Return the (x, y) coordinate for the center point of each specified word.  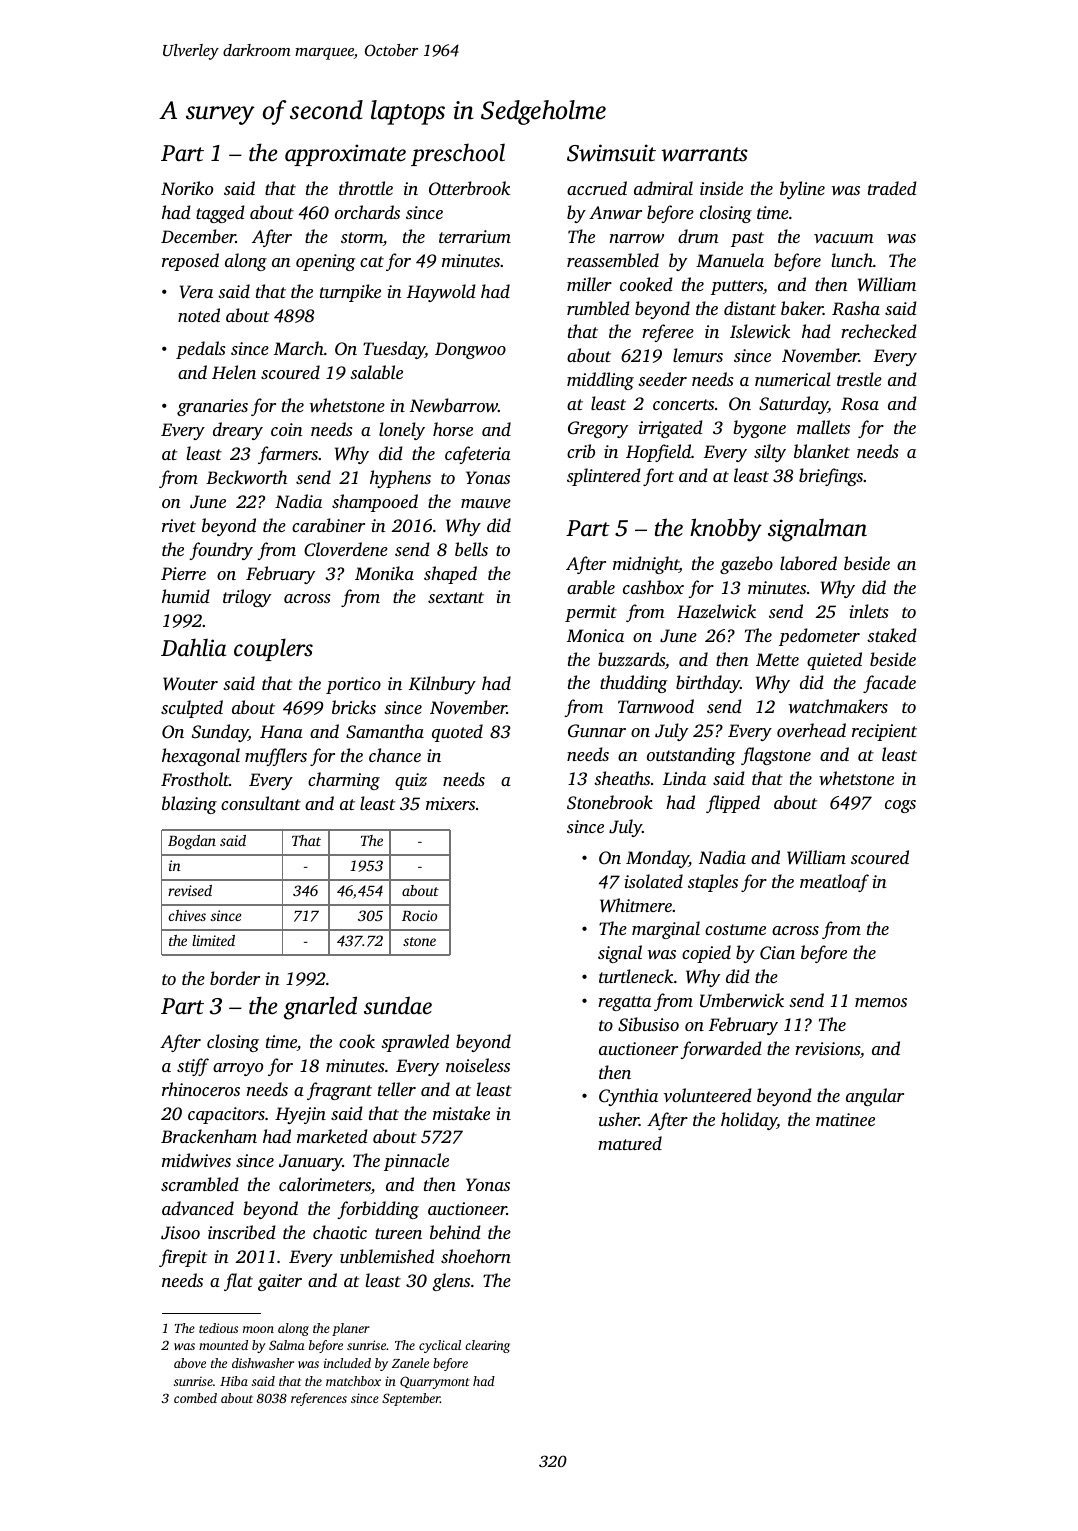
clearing (487, 1346)
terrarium (475, 236)
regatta (624, 1003)
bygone (759, 429)
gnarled (320, 1008)
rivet (179, 525)
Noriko (187, 188)
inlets (868, 611)
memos (881, 1002)
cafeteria (478, 455)
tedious (218, 1328)
